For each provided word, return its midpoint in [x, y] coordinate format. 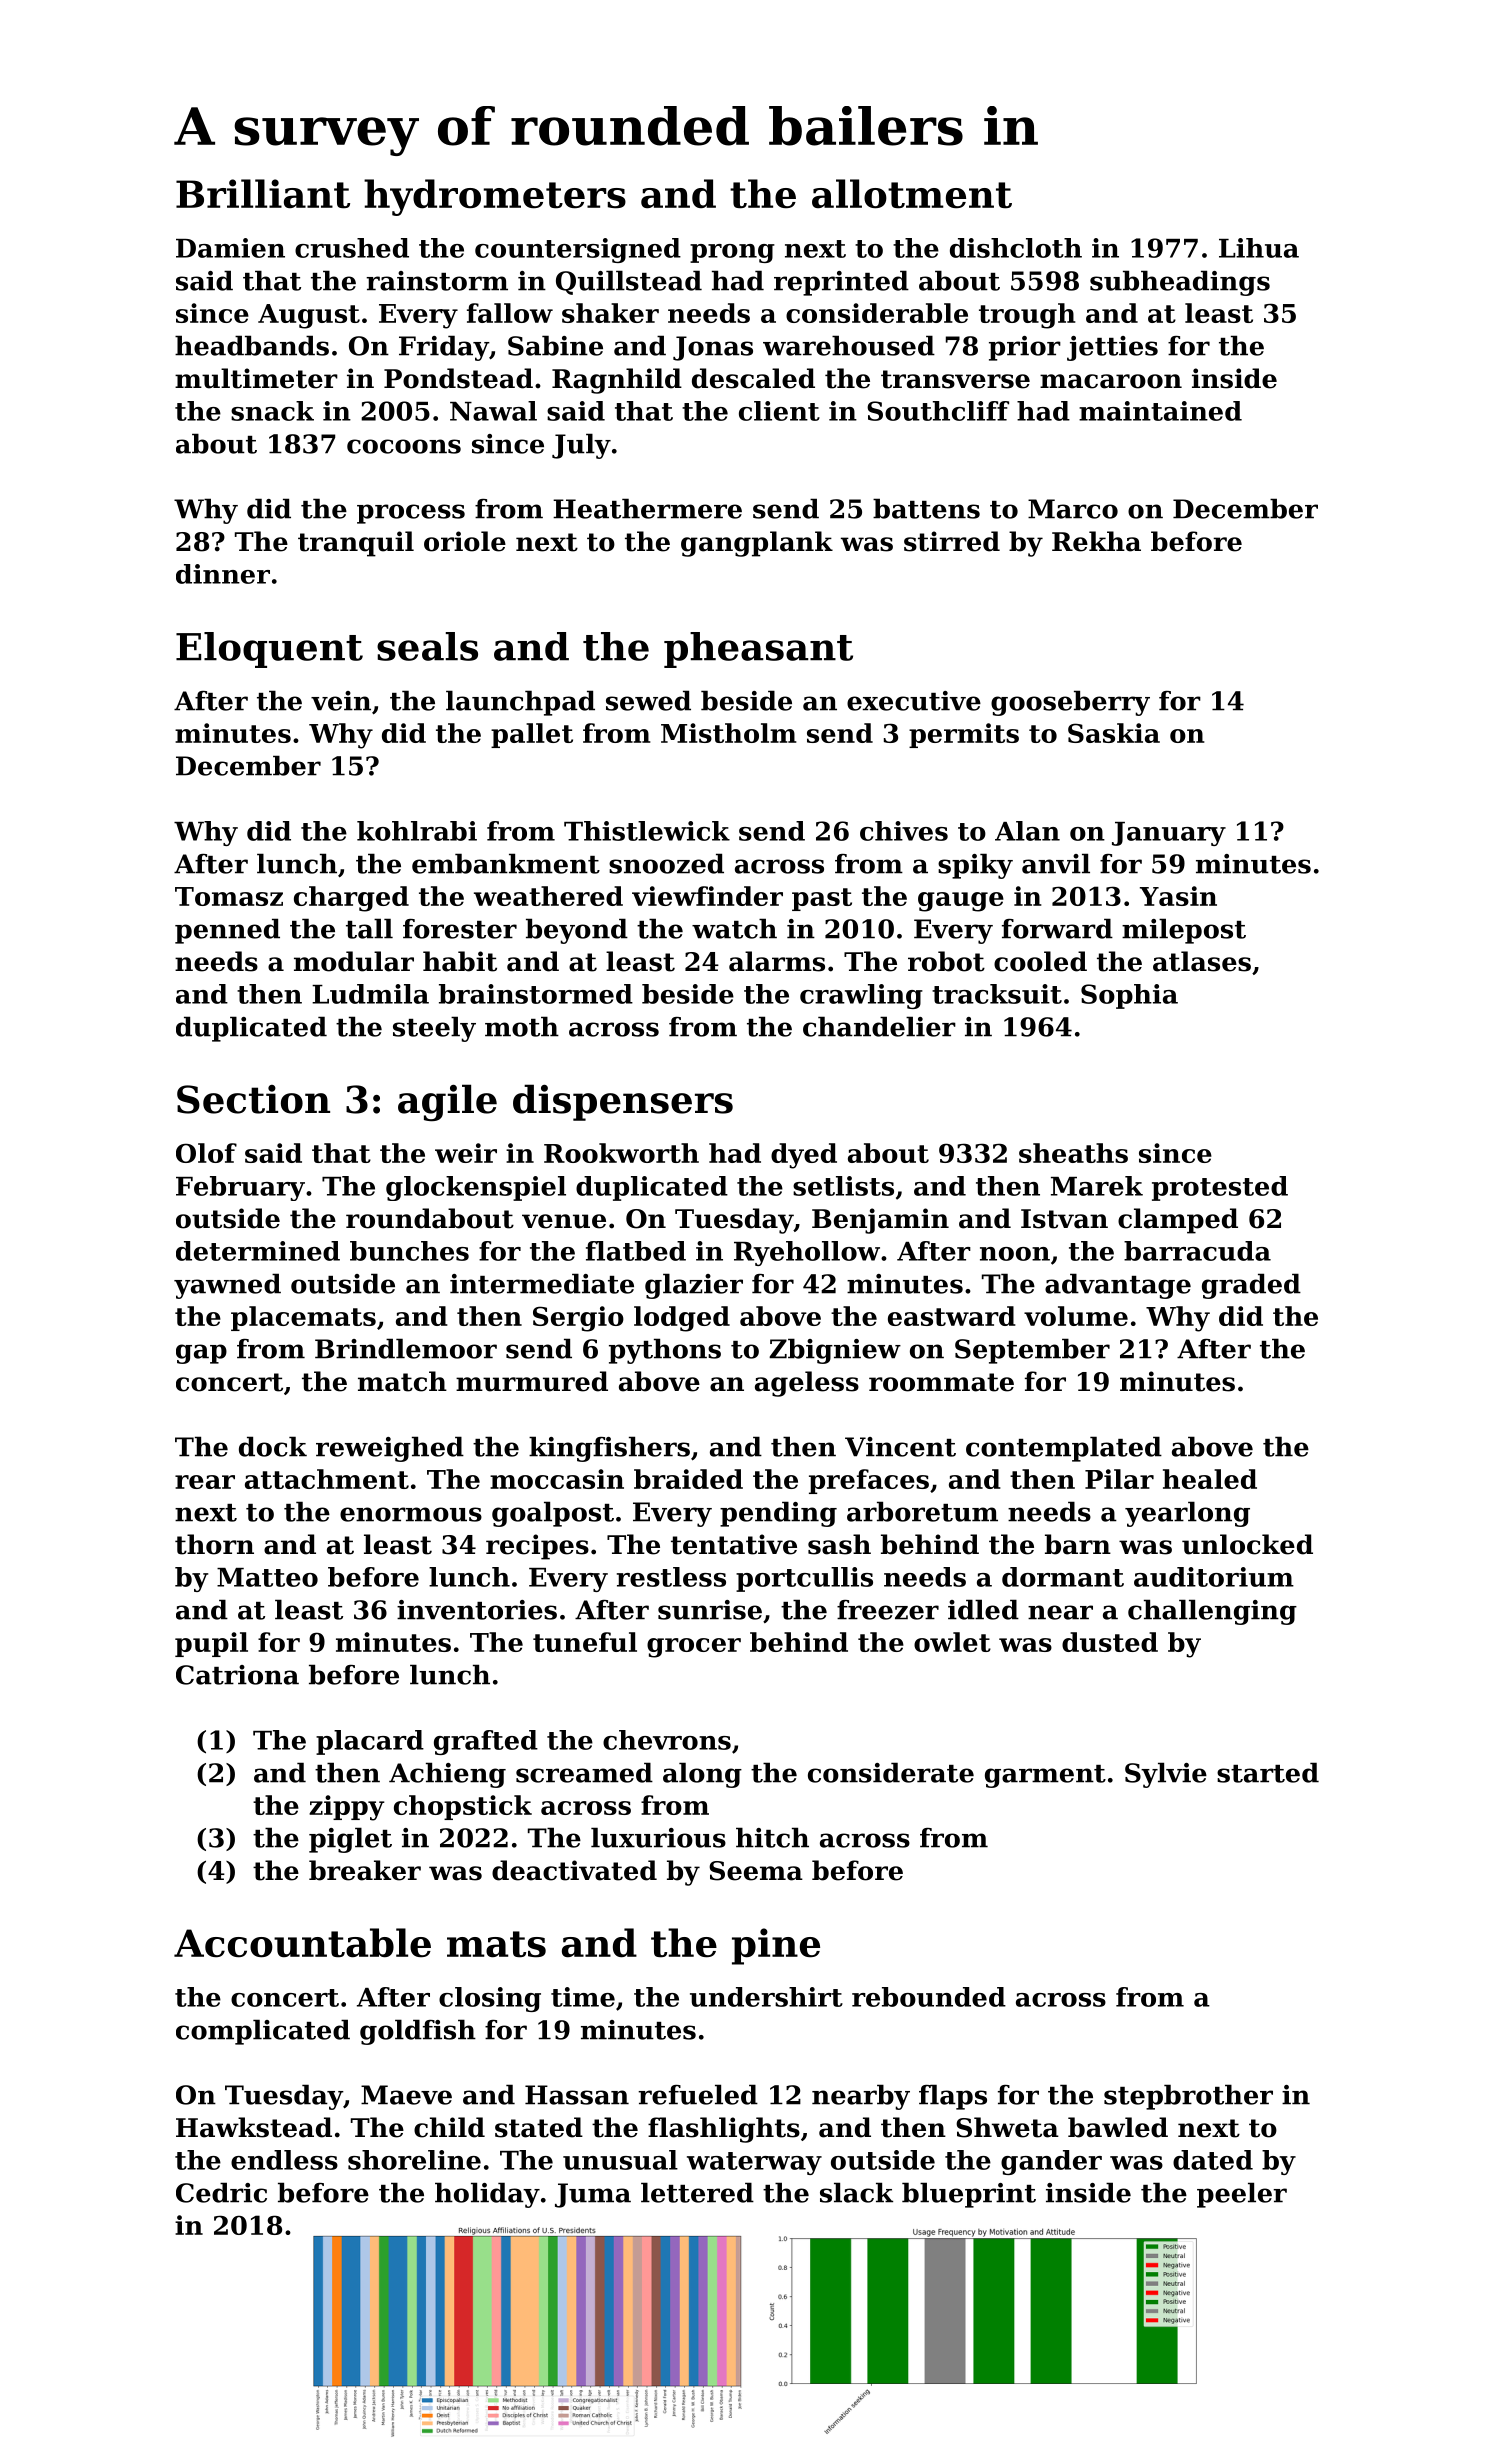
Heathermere [647, 508]
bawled [1118, 2127]
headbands [252, 345]
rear [205, 1482]
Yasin [1178, 896]
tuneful [585, 1642]
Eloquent [269, 650]
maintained [1160, 411]
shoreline [414, 2160]
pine [776, 1946]
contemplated [1064, 1449]
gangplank [757, 544]
